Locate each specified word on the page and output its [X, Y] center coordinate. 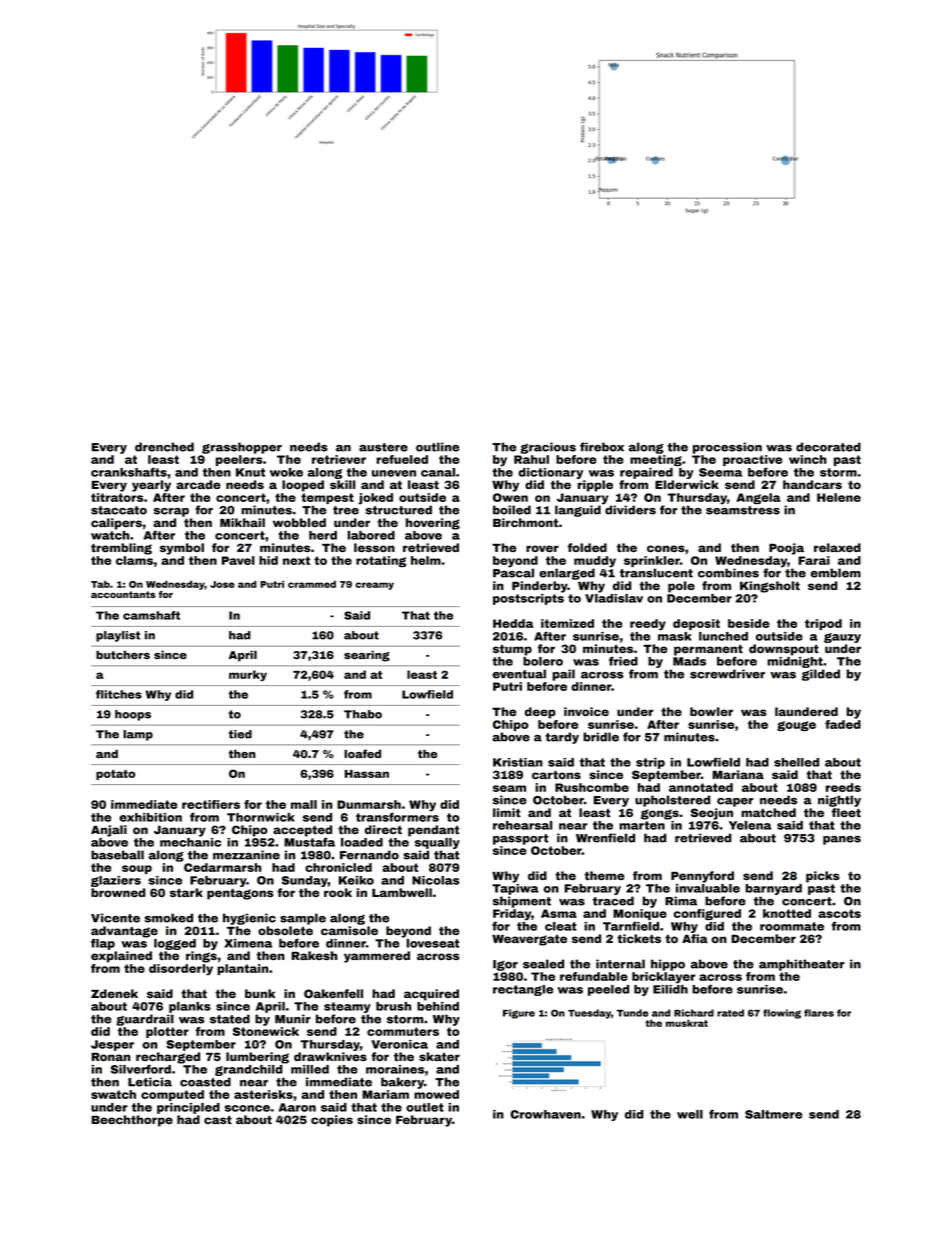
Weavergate [529, 940]
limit [507, 812]
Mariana [738, 774]
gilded [821, 675]
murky [248, 675]
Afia [695, 938]
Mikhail [242, 522]
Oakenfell [333, 993]
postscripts [528, 599]
